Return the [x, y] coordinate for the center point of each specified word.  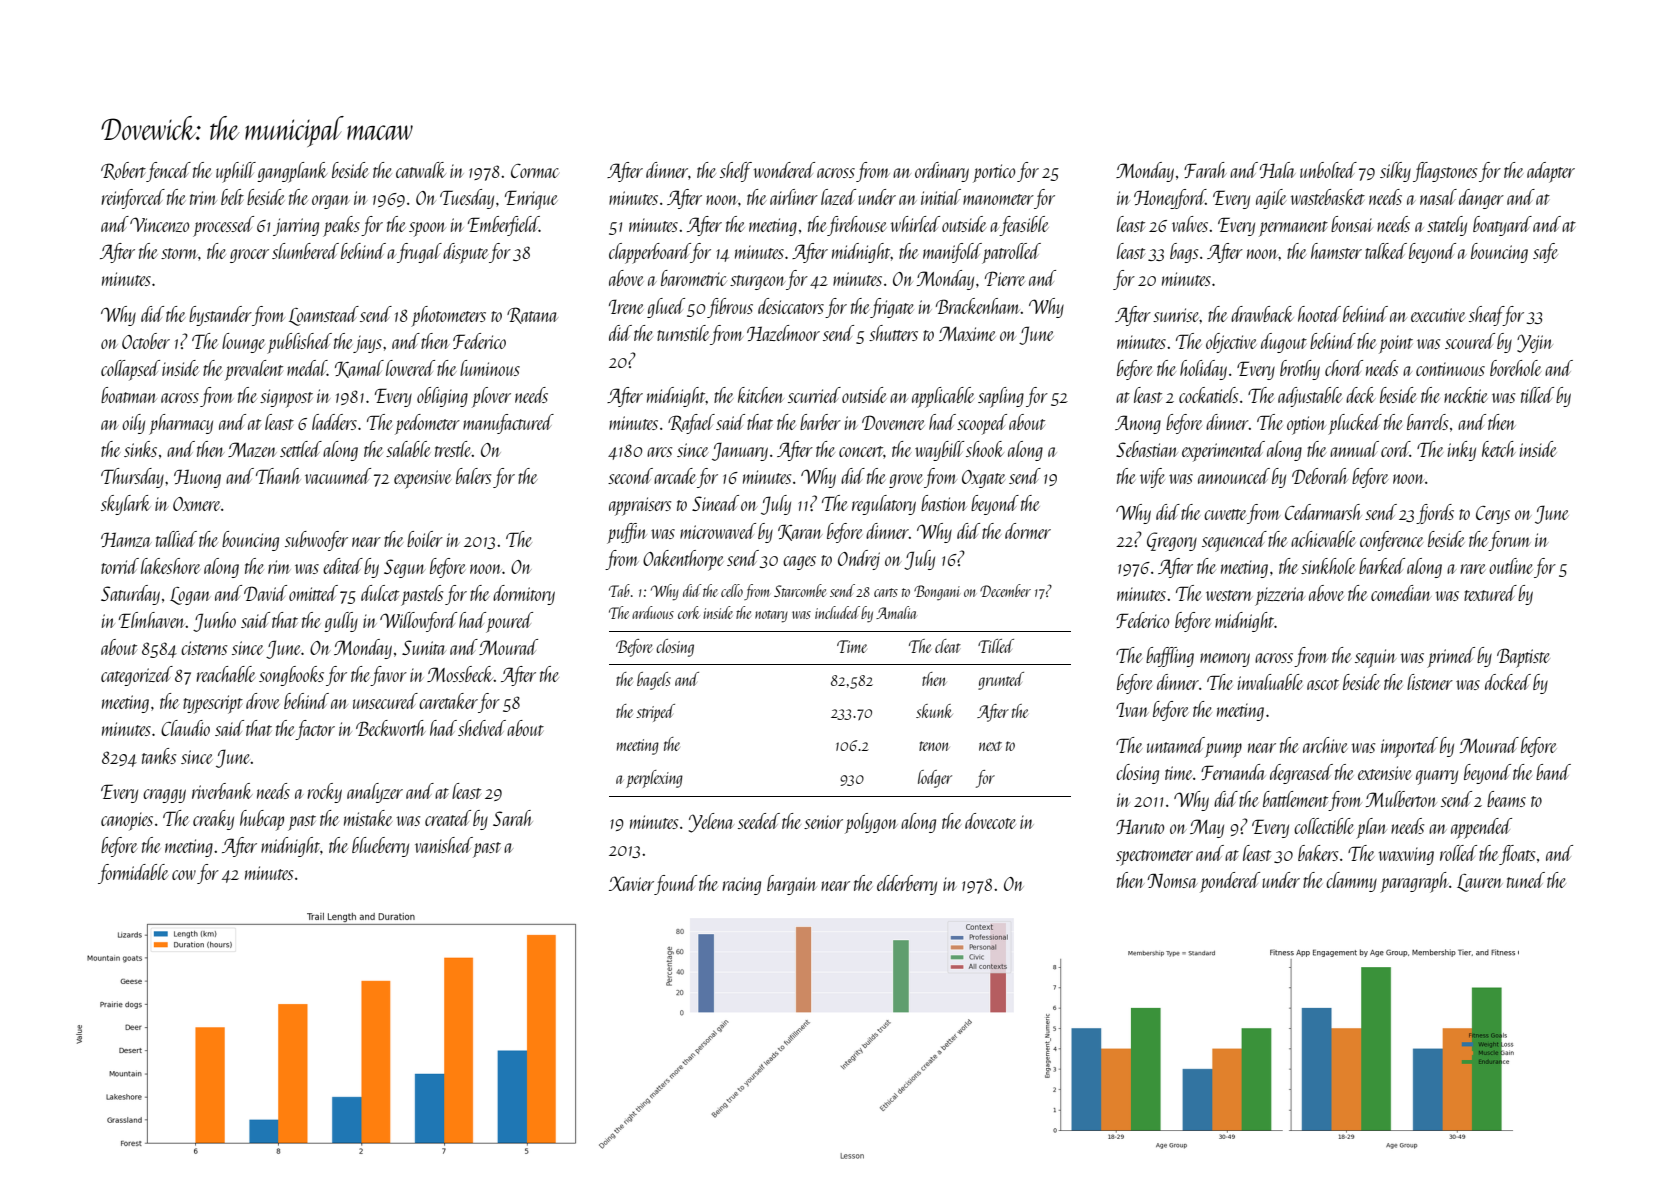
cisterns [204, 648]
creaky [213, 820]
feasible [1024, 226]
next [990, 746]
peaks [341, 226]
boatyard [1502, 226]
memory [1225, 660]
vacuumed [338, 476]
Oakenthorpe [683, 560]
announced [1234, 476]
